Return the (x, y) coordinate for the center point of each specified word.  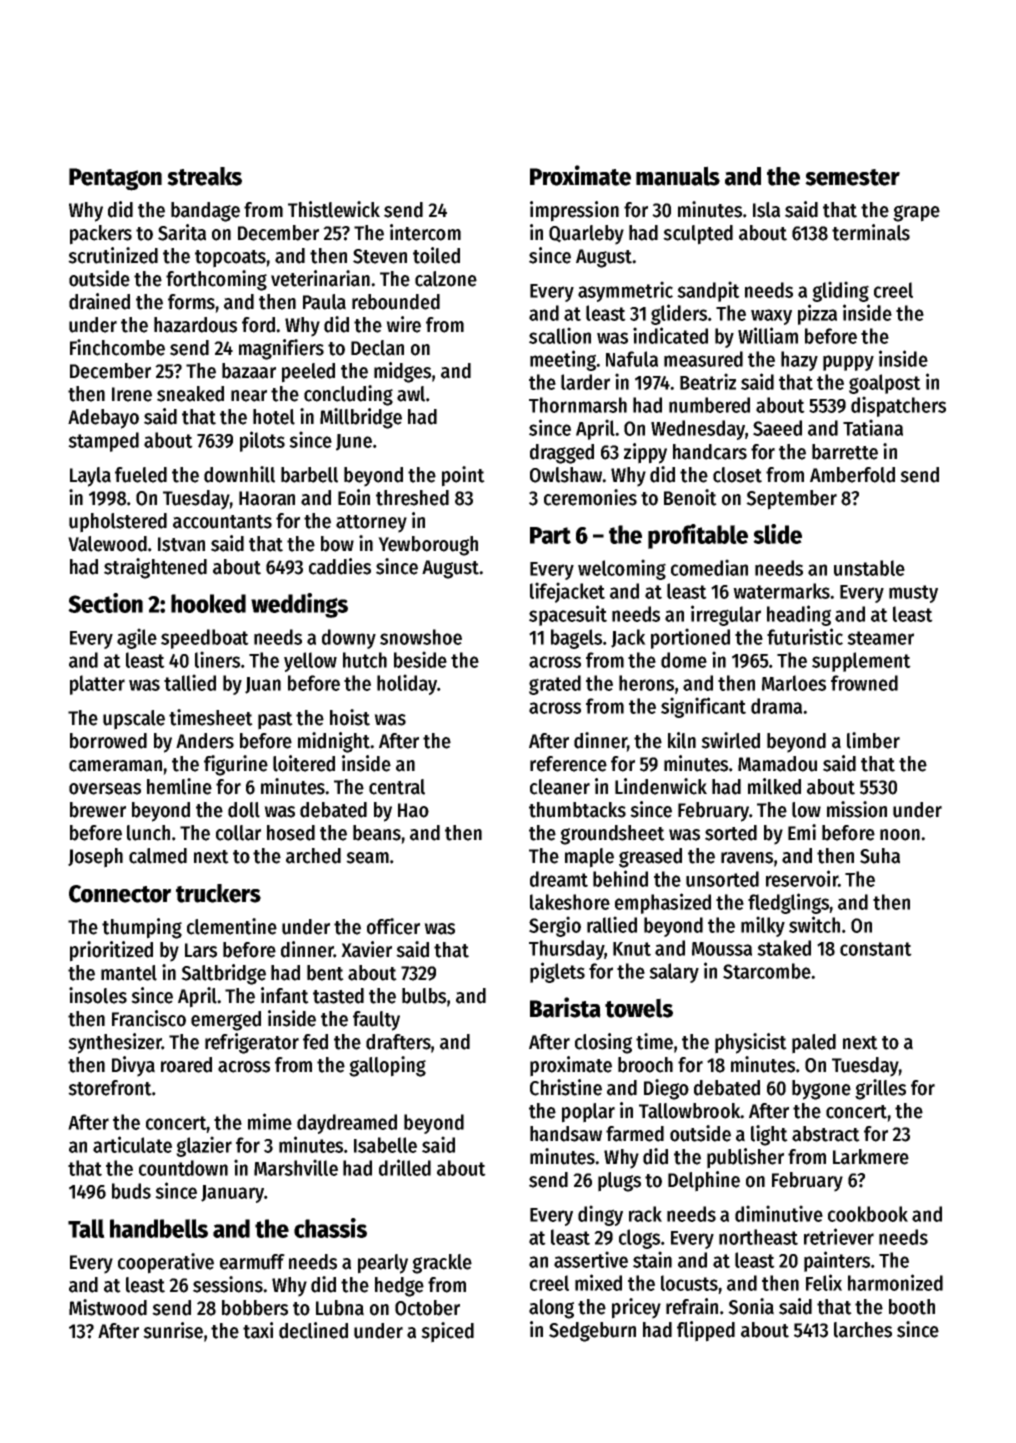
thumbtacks (577, 810)
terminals (871, 232)
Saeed (777, 428)
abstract (826, 1134)
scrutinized (113, 255)
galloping (387, 1066)
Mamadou (777, 764)
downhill (239, 474)
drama (776, 706)
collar (238, 833)
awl (411, 394)
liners (217, 659)
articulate (132, 1144)
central (397, 787)
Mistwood (108, 1307)
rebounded (396, 302)
